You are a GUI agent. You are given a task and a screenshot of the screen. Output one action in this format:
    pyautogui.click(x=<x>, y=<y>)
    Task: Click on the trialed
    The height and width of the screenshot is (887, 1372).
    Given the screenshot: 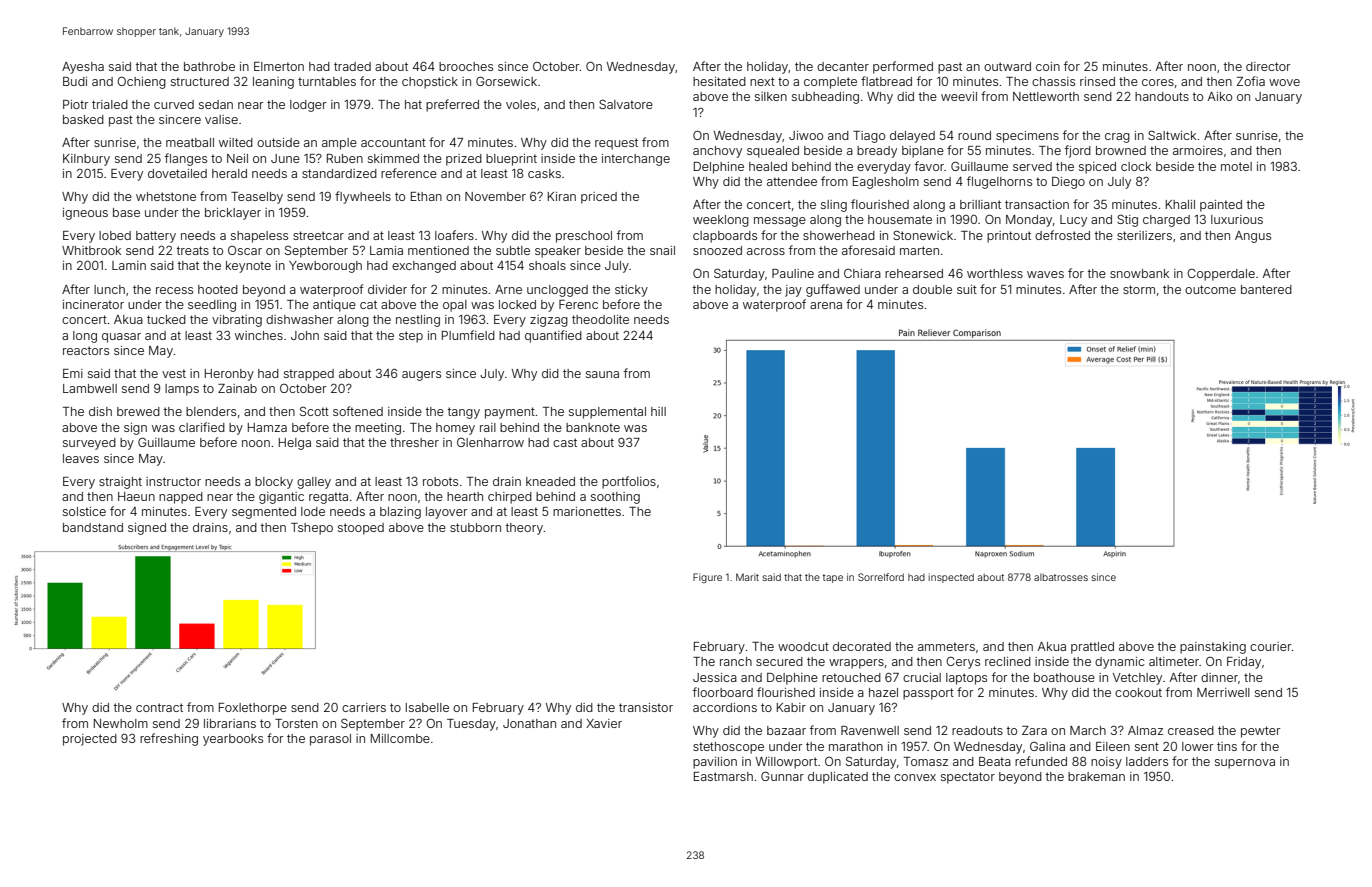 What is the action you would take?
    pyautogui.click(x=110, y=104)
